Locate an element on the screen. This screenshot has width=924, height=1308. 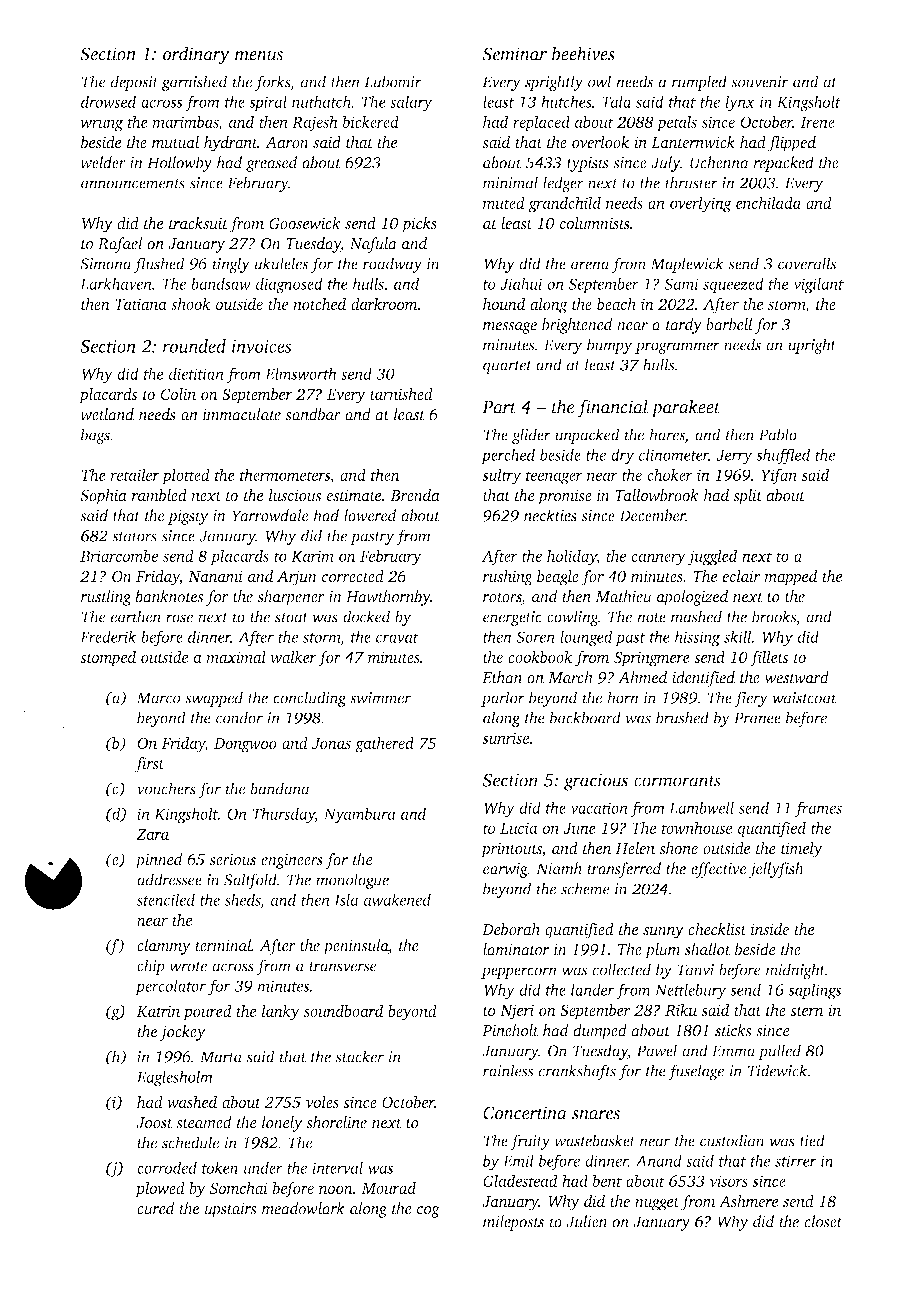
lonely is located at coordinates (282, 1124).
